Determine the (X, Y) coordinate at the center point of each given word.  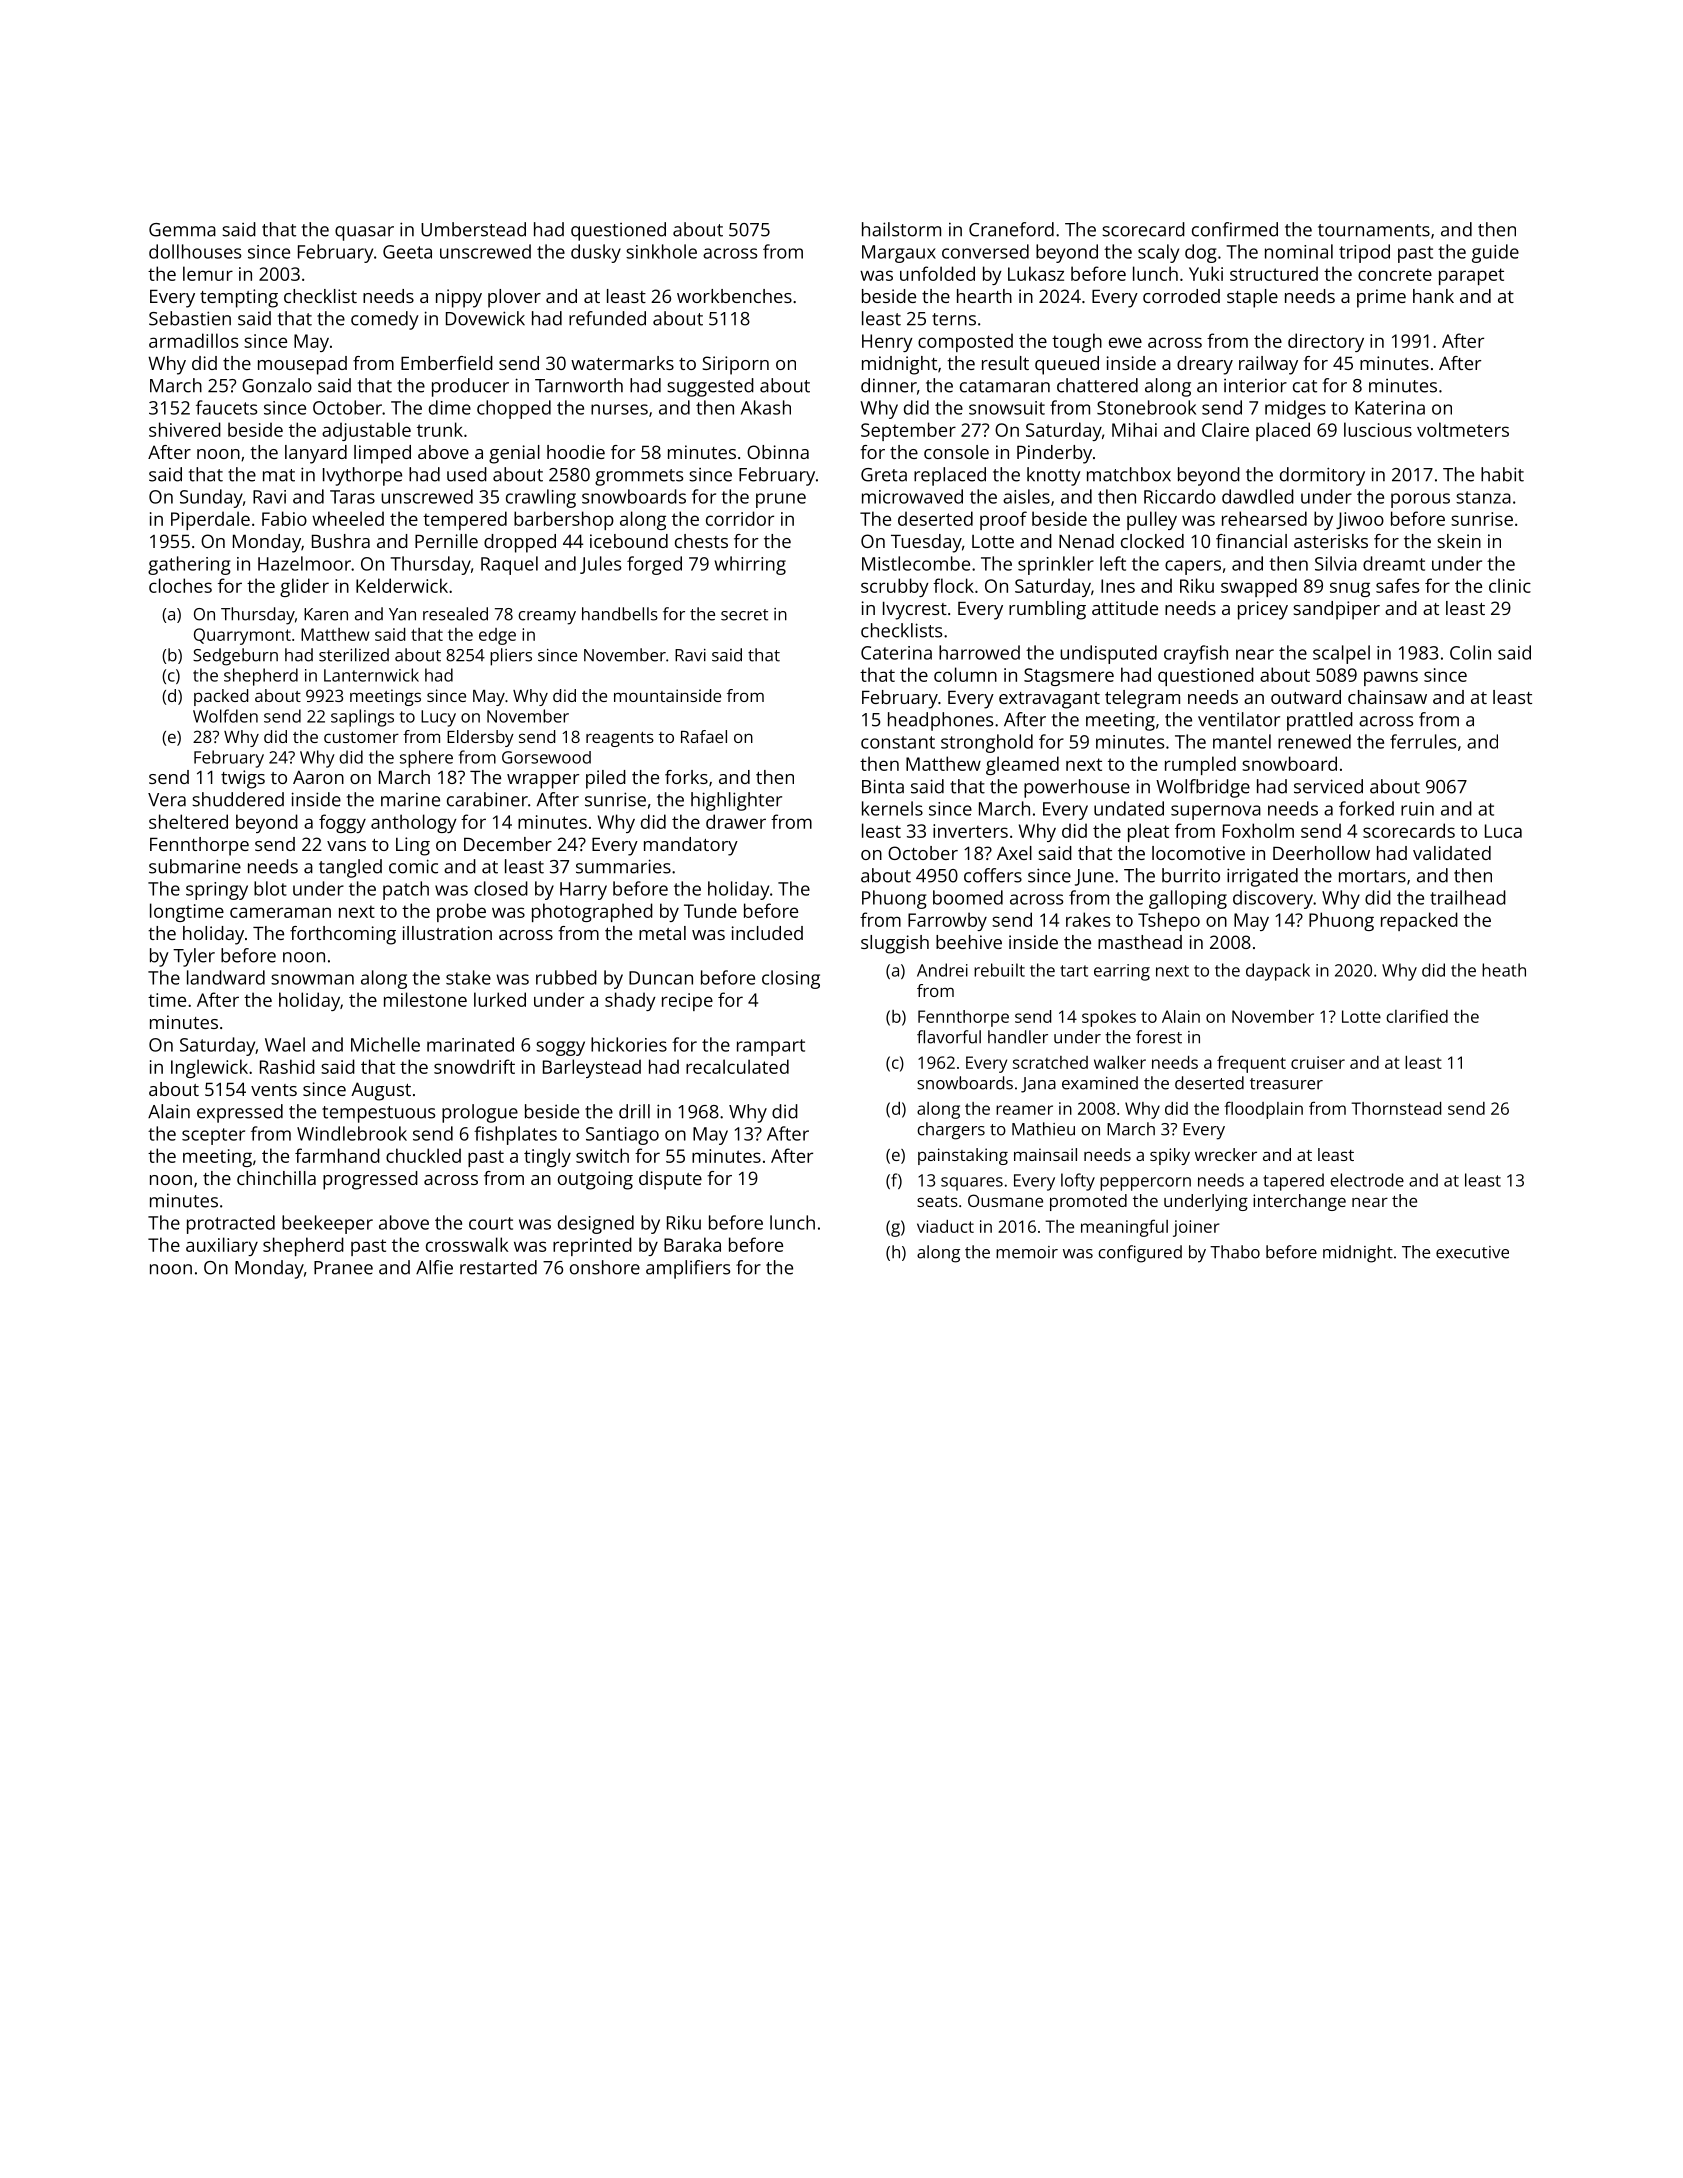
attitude (1125, 608)
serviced (1328, 786)
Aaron (318, 777)
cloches (180, 585)
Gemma (182, 230)
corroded (1181, 296)
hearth (984, 296)
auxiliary (222, 1246)
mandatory (691, 846)
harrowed (979, 652)
